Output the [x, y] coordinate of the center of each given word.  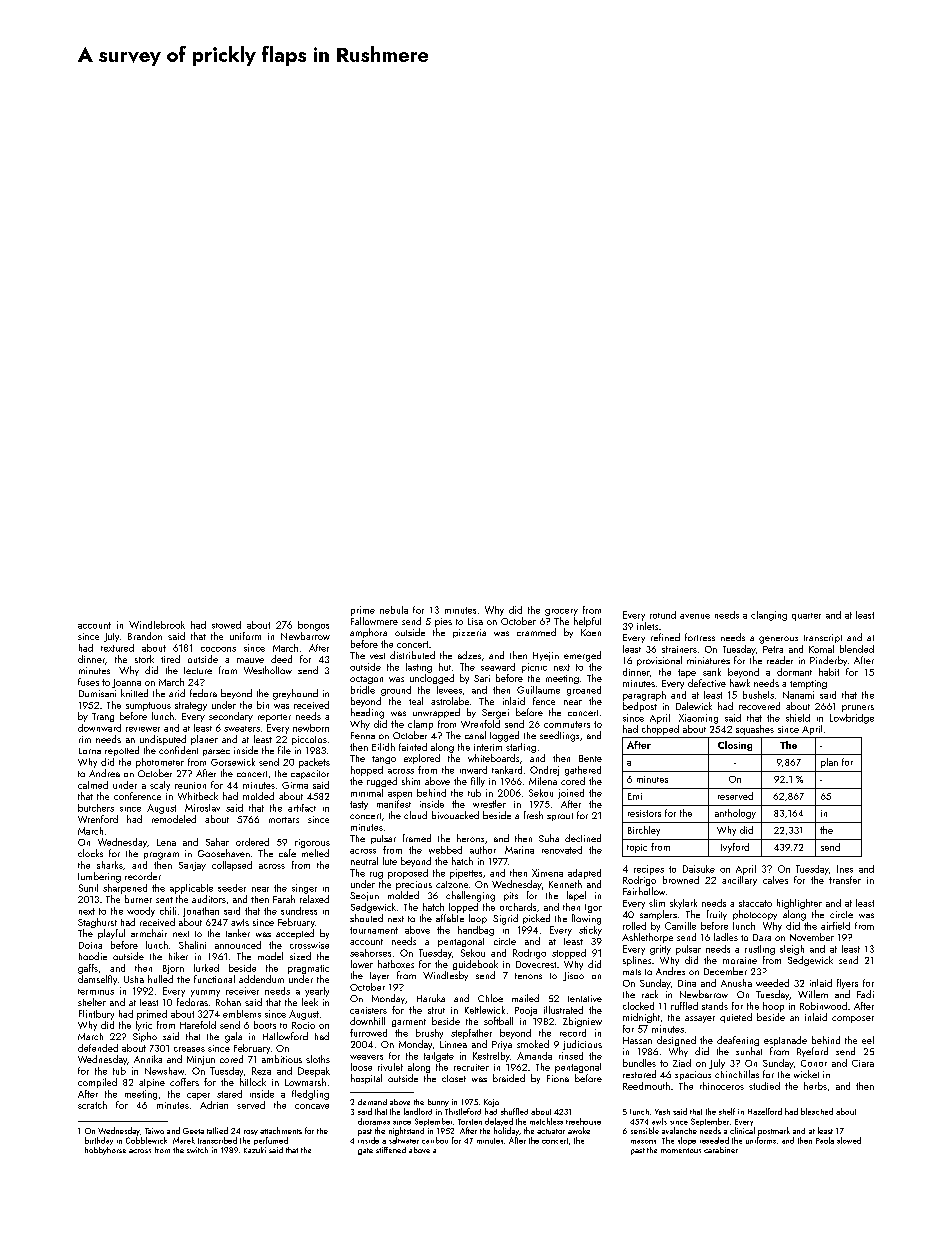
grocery [561, 612]
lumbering [99, 877]
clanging [769, 616]
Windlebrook [157, 625]
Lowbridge [852, 719]
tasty [359, 805]
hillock [253, 1082]
